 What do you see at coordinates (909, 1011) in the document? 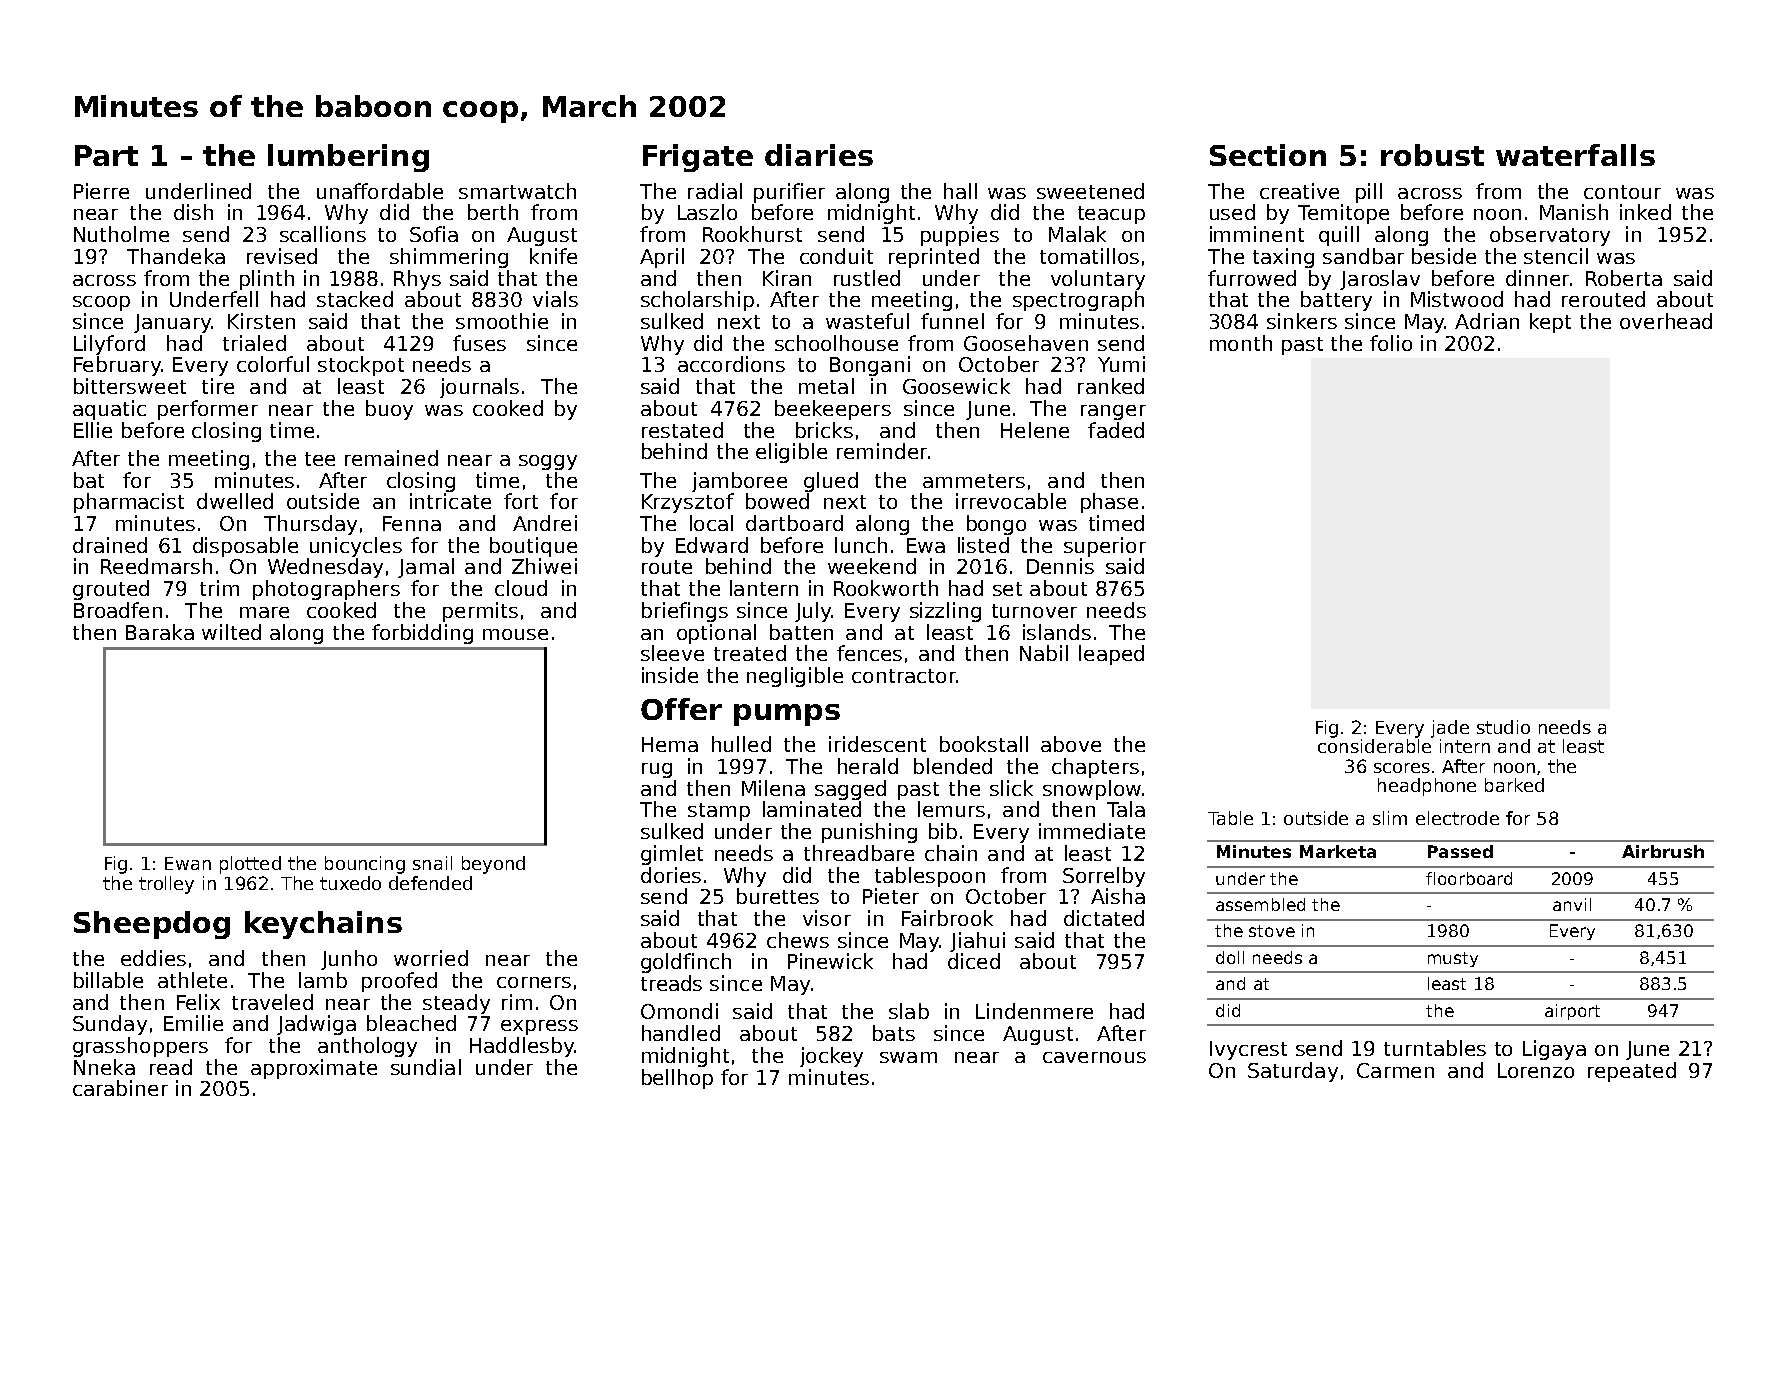
I see `slab` at bounding box center [909, 1011].
